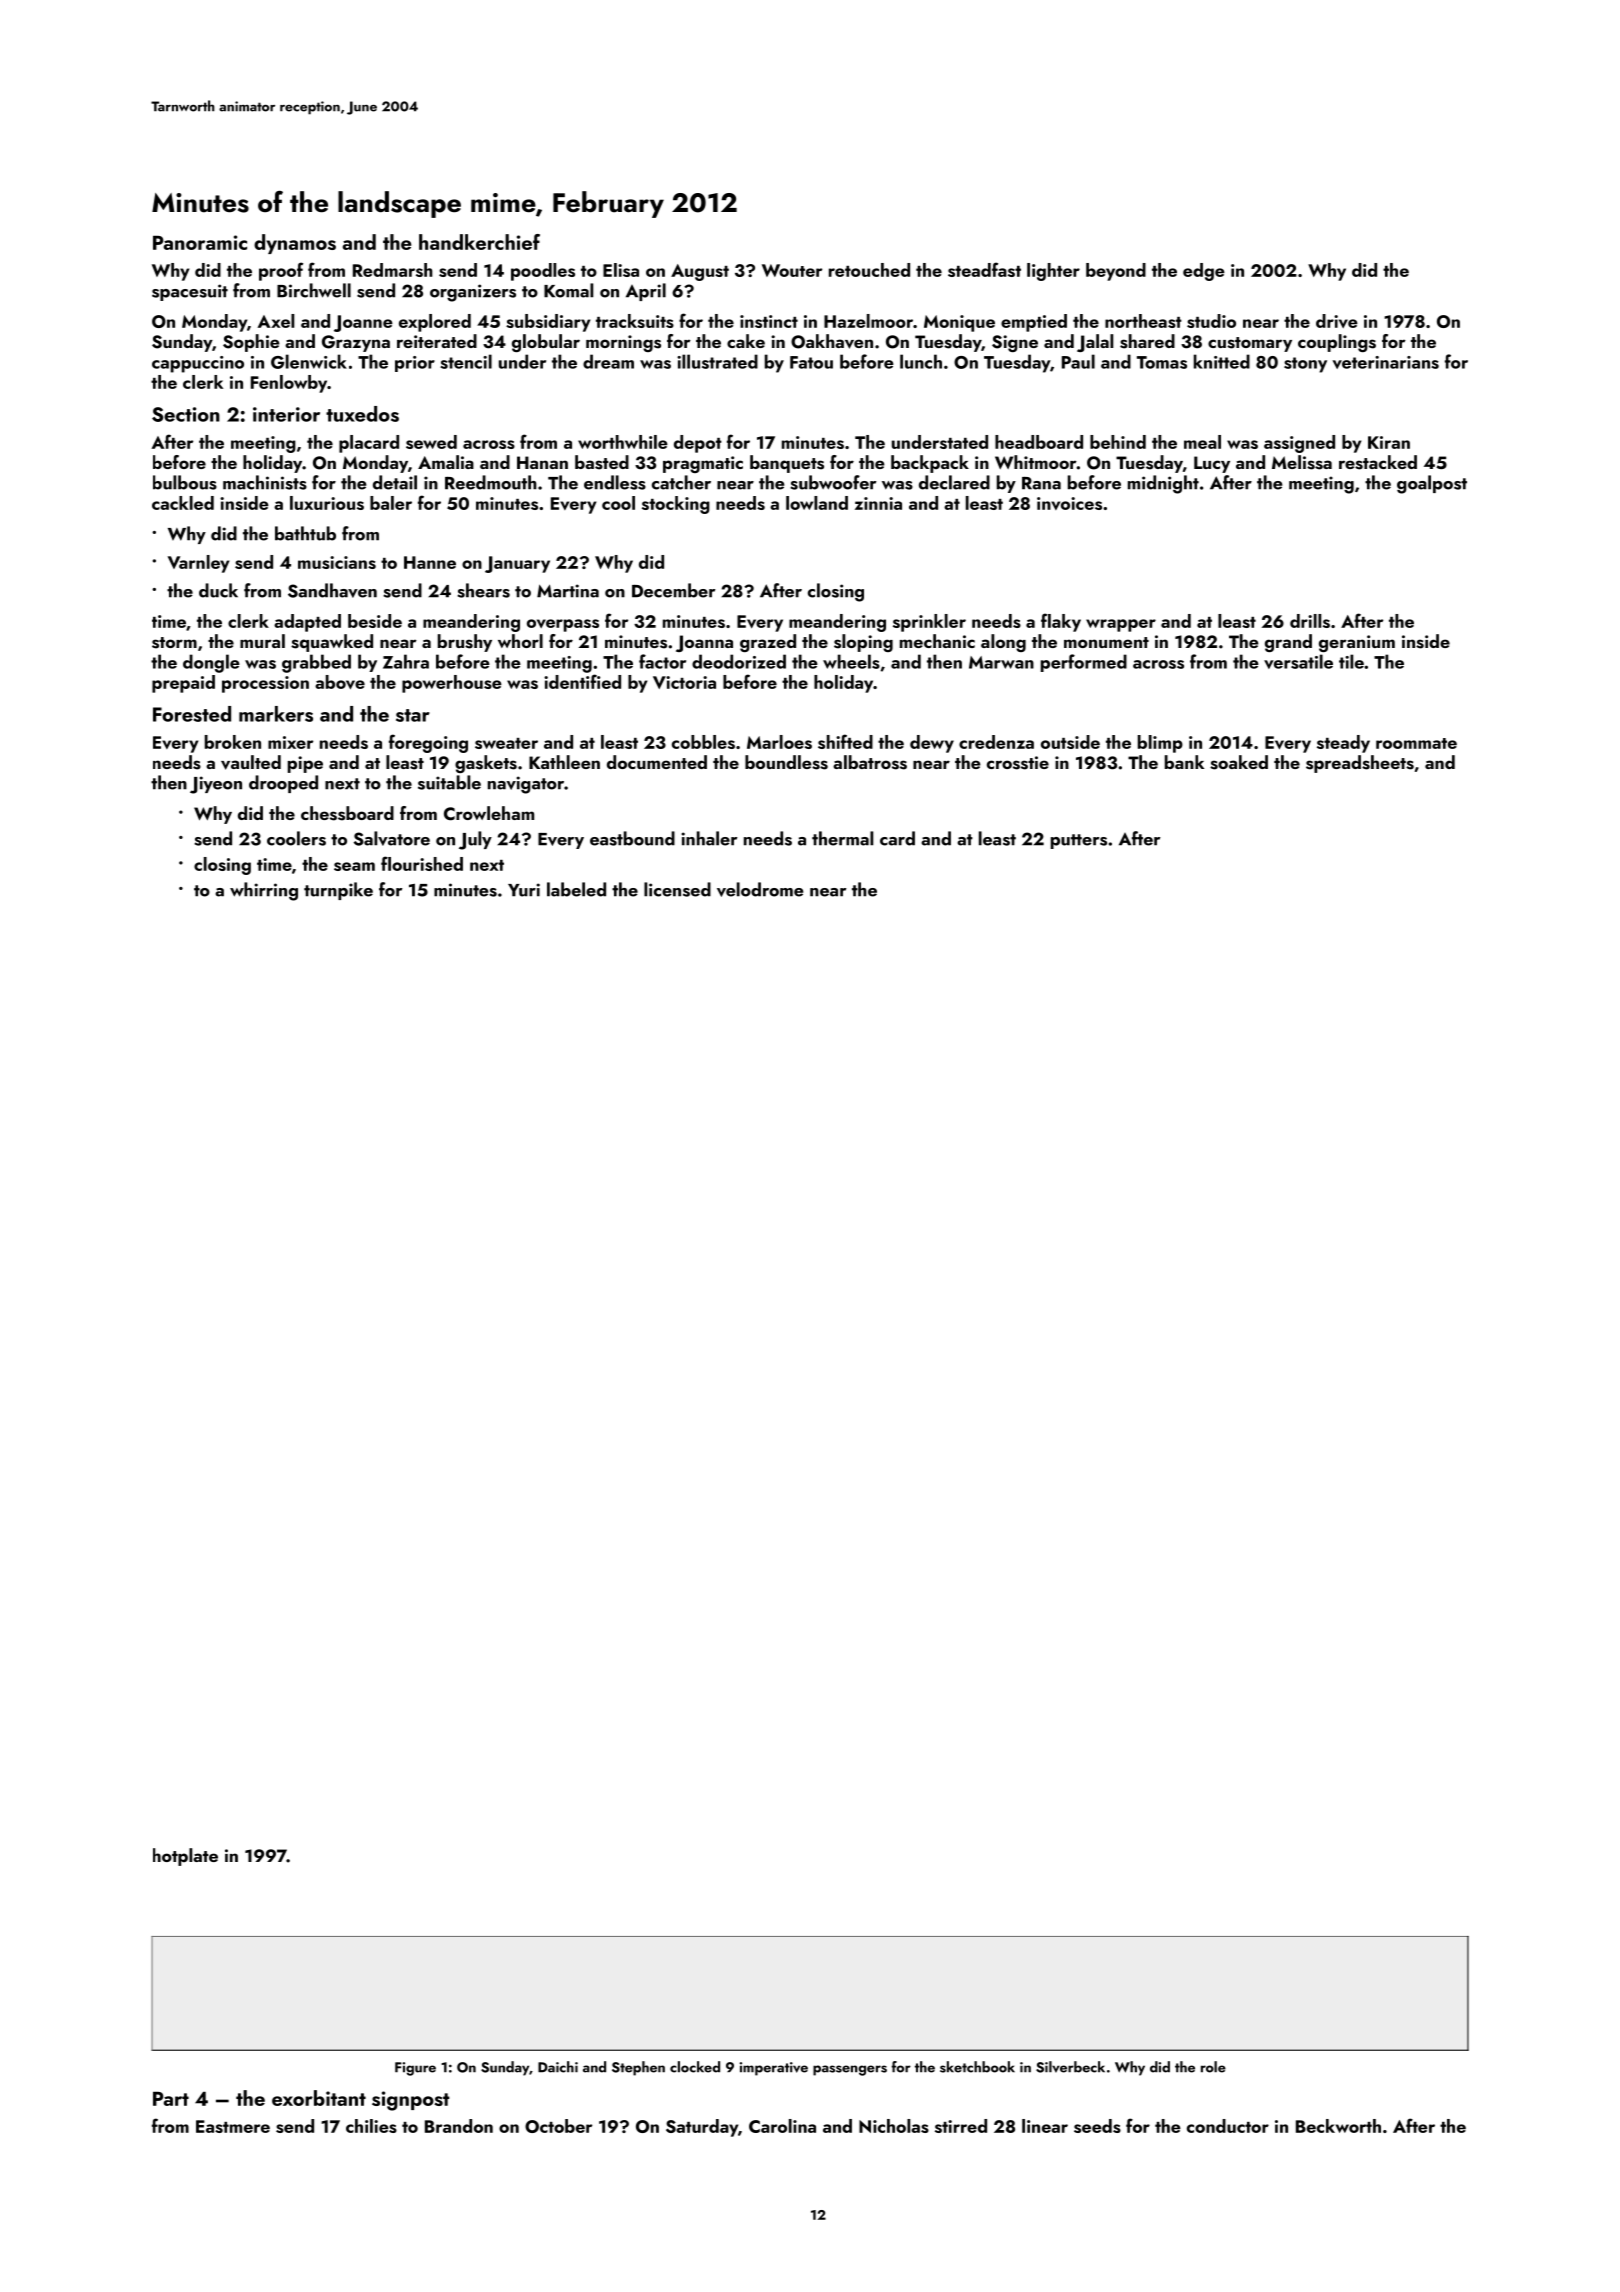  What do you see at coordinates (760, 889) in the page?
I see `velodrome` at bounding box center [760, 889].
